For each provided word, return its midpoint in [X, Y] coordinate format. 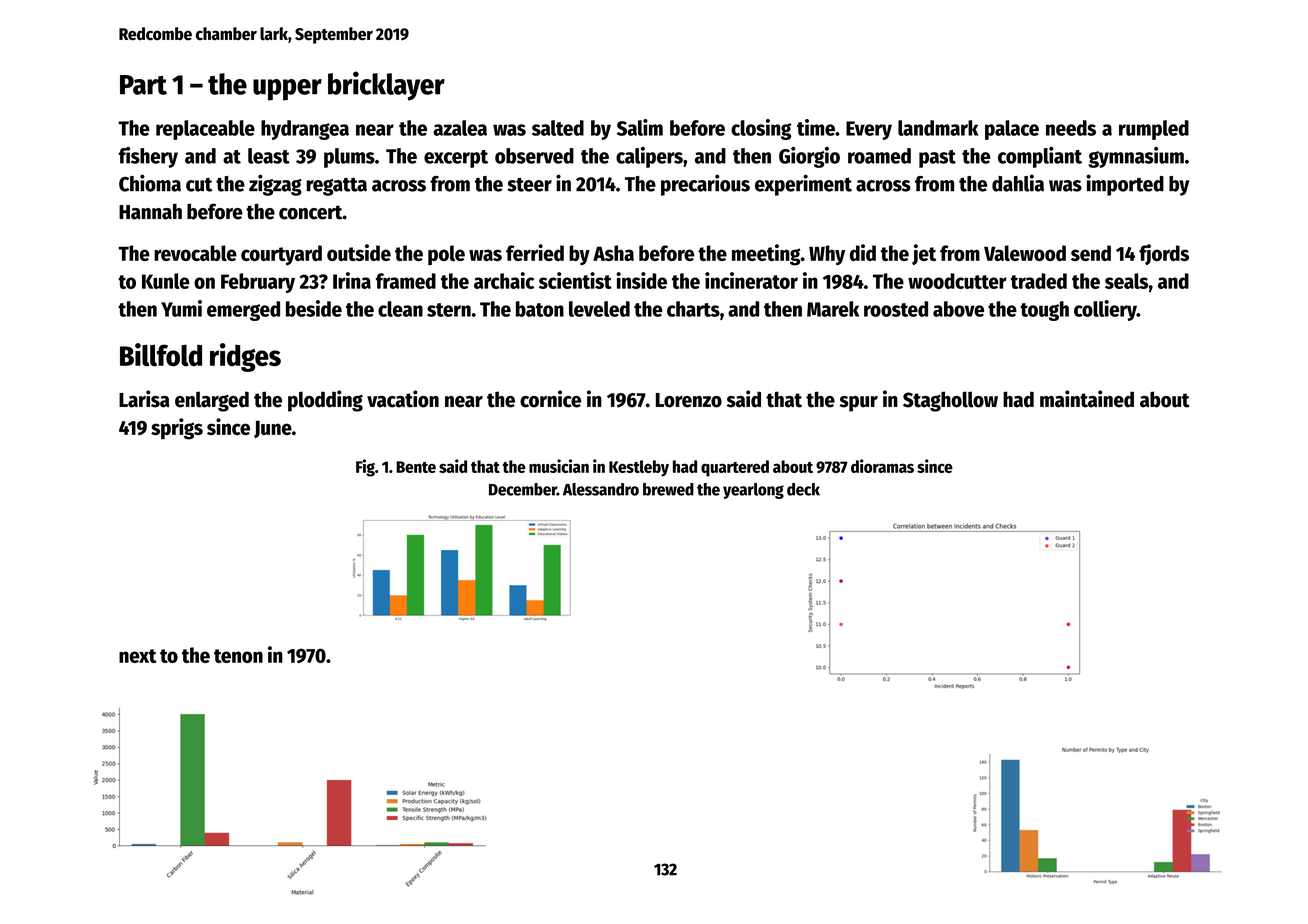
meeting [766, 255]
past [937, 159]
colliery [1105, 310]
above [958, 309]
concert [311, 212]
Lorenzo [689, 400]
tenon [238, 656]
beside [314, 308]
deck [803, 489]
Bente [416, 467]
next [137, 656]
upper [287, 90]
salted [558, 128]
